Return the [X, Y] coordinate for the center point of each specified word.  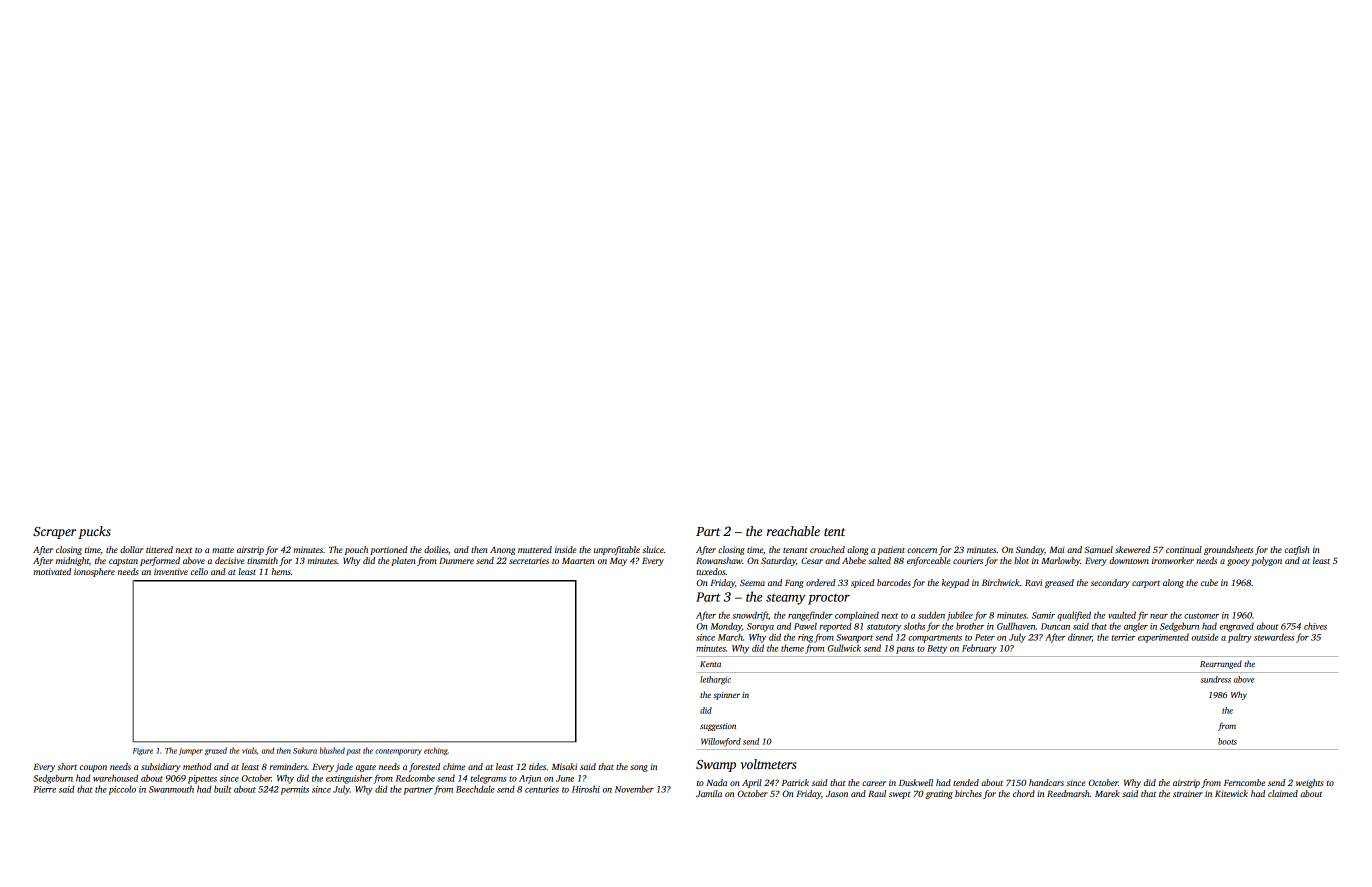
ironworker [1173, 560]
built [223, 789]
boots [1227, 741]
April [752, 783]
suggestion [718, 727]
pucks [94, 532]
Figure [143, 752]
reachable [793, 531]
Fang [794, 584]
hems [281, 571]
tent [834, 532]
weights [1310, 783]
